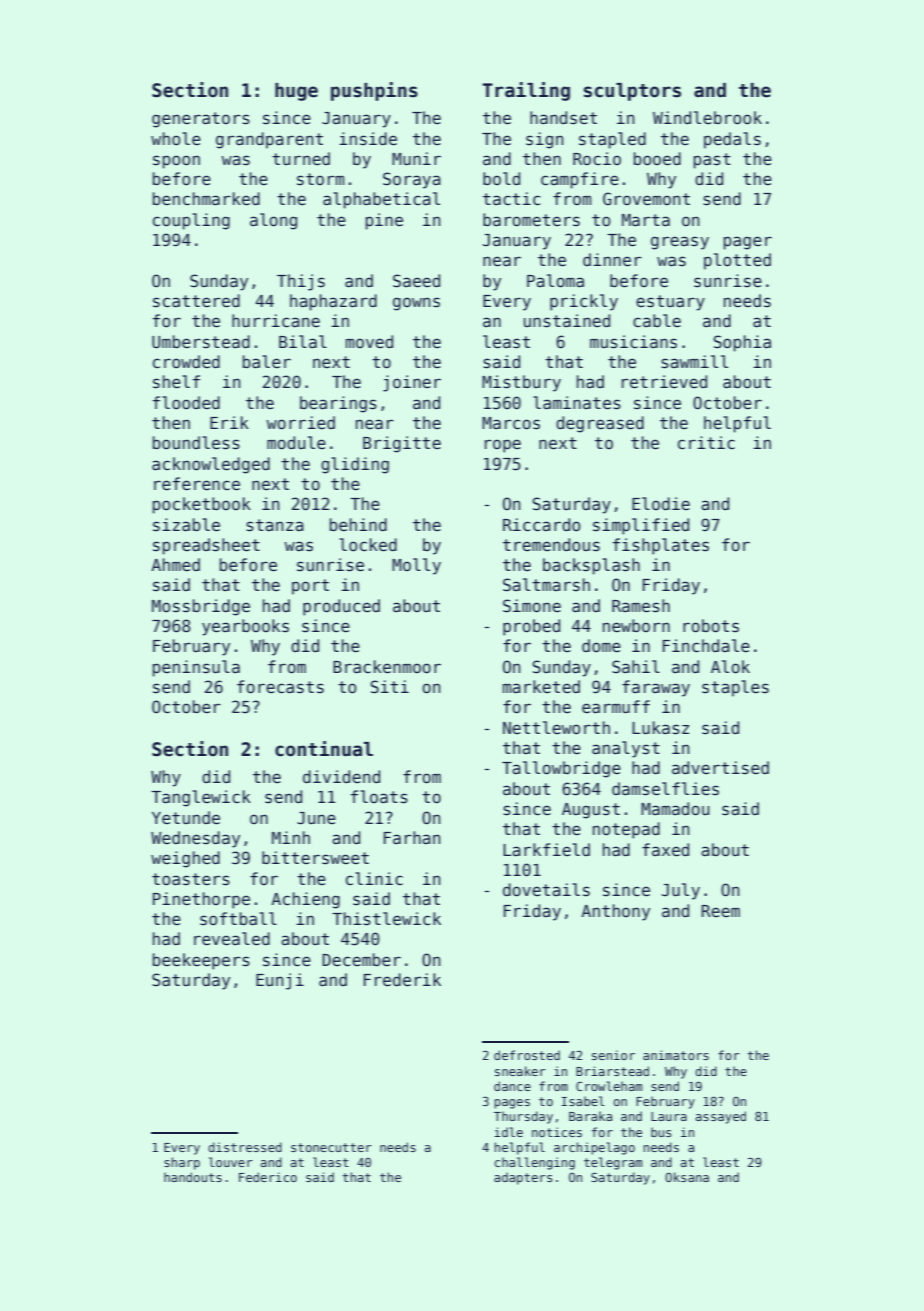 The image size is (924, 1311). Describe the element at coordinates (669, 1116) in the image. I see `Laura` at that location.
